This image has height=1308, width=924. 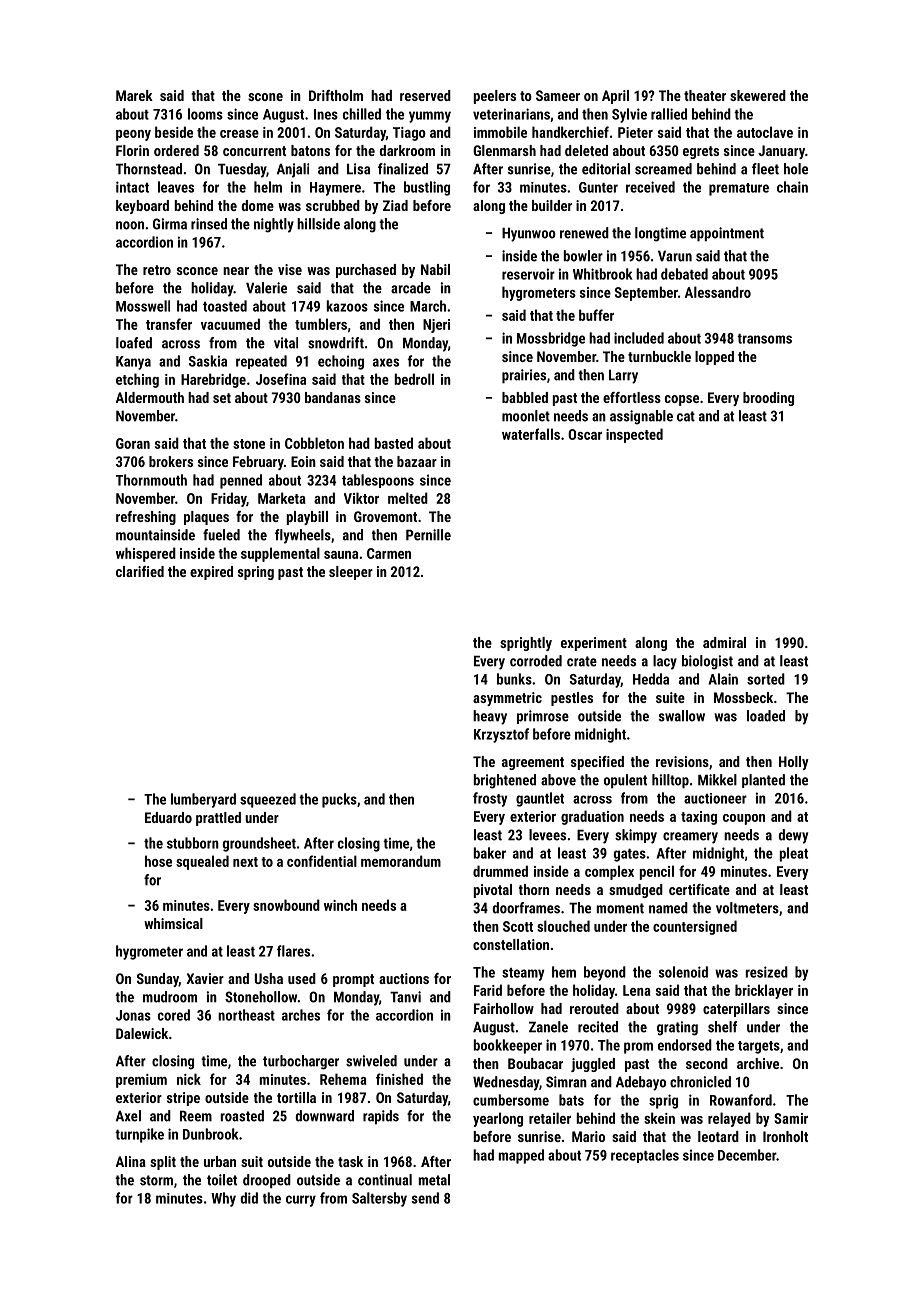 What do you see at coordinates (339, 800) in the image?
I see `pucks` at bounding box center [339, 800].
